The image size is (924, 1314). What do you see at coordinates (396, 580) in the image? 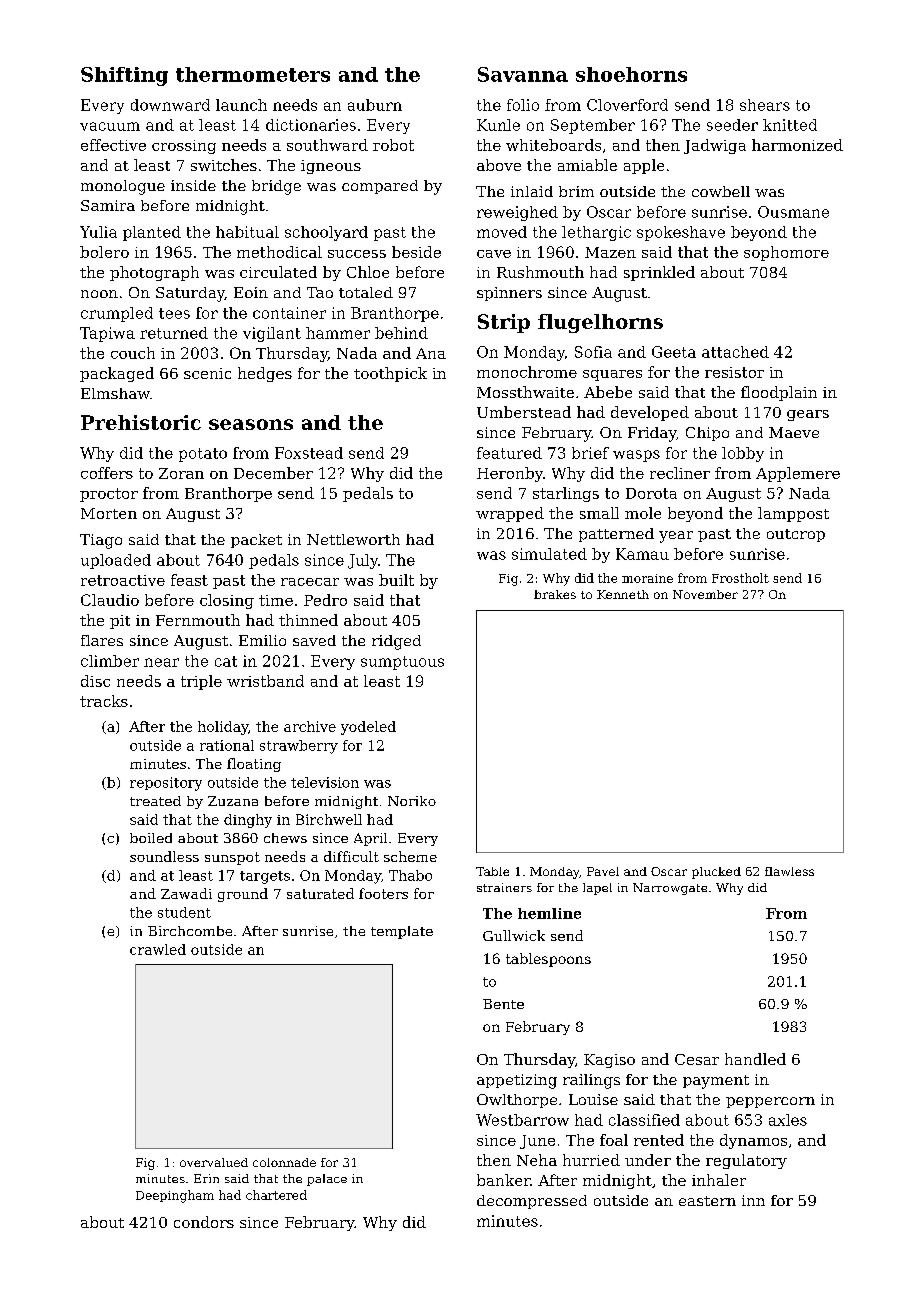
I see `built` at bounding box center [396, 580].
